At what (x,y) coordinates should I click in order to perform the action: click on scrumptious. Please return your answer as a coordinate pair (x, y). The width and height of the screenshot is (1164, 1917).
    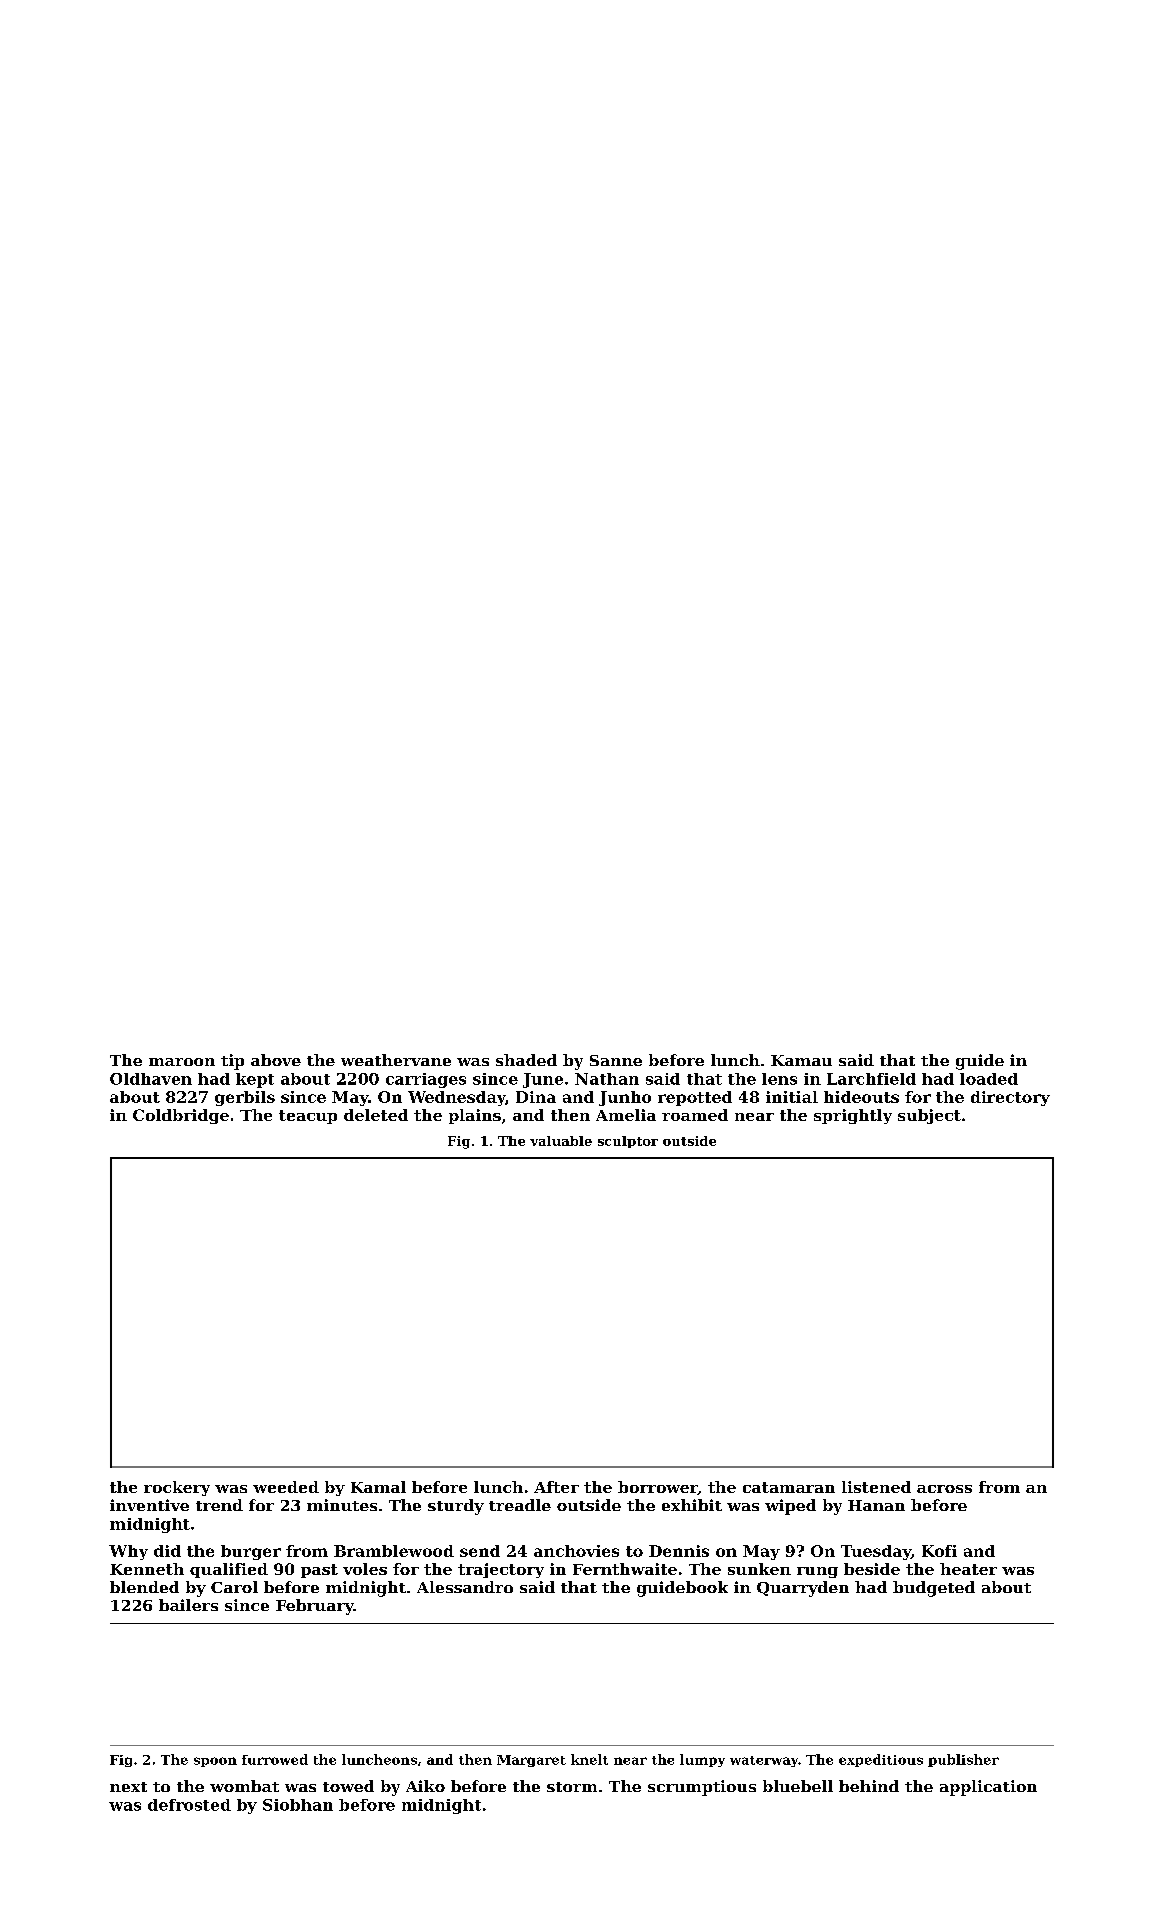
    Looking at the image, I should click on (702, 1788).
